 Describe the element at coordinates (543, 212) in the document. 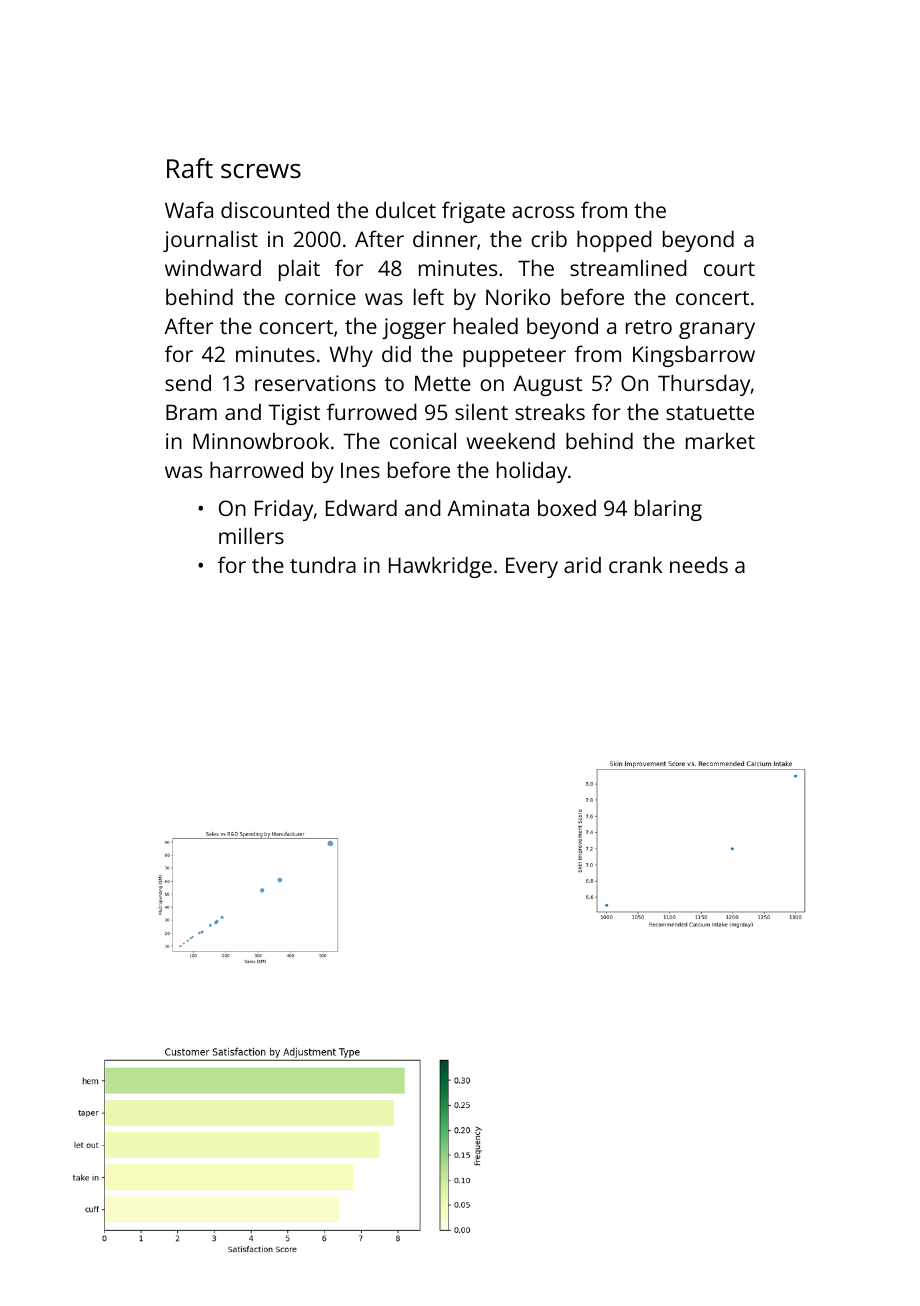

I see `across` at that location.
